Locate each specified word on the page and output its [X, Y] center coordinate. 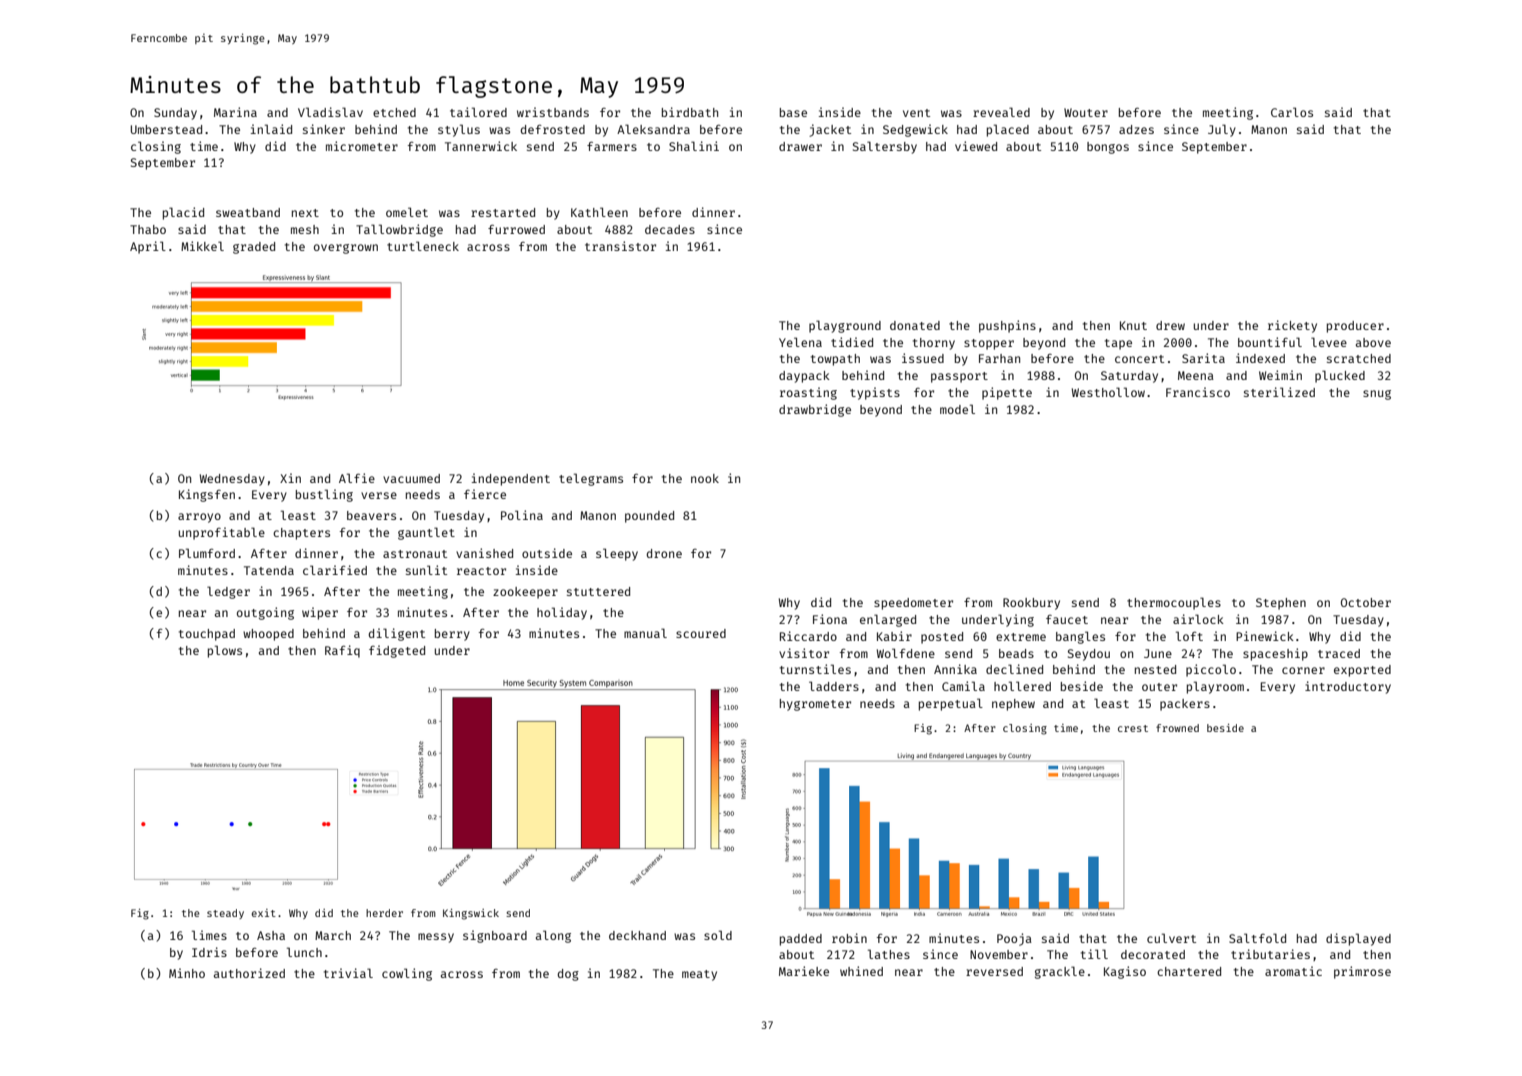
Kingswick [471, 914]
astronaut [415, 554]
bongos [1108, 148]
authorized [249, 973]
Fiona [830, 619]
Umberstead [166, 129]
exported [1362, 671]
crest [1133, 728]
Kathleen [599, 212]
